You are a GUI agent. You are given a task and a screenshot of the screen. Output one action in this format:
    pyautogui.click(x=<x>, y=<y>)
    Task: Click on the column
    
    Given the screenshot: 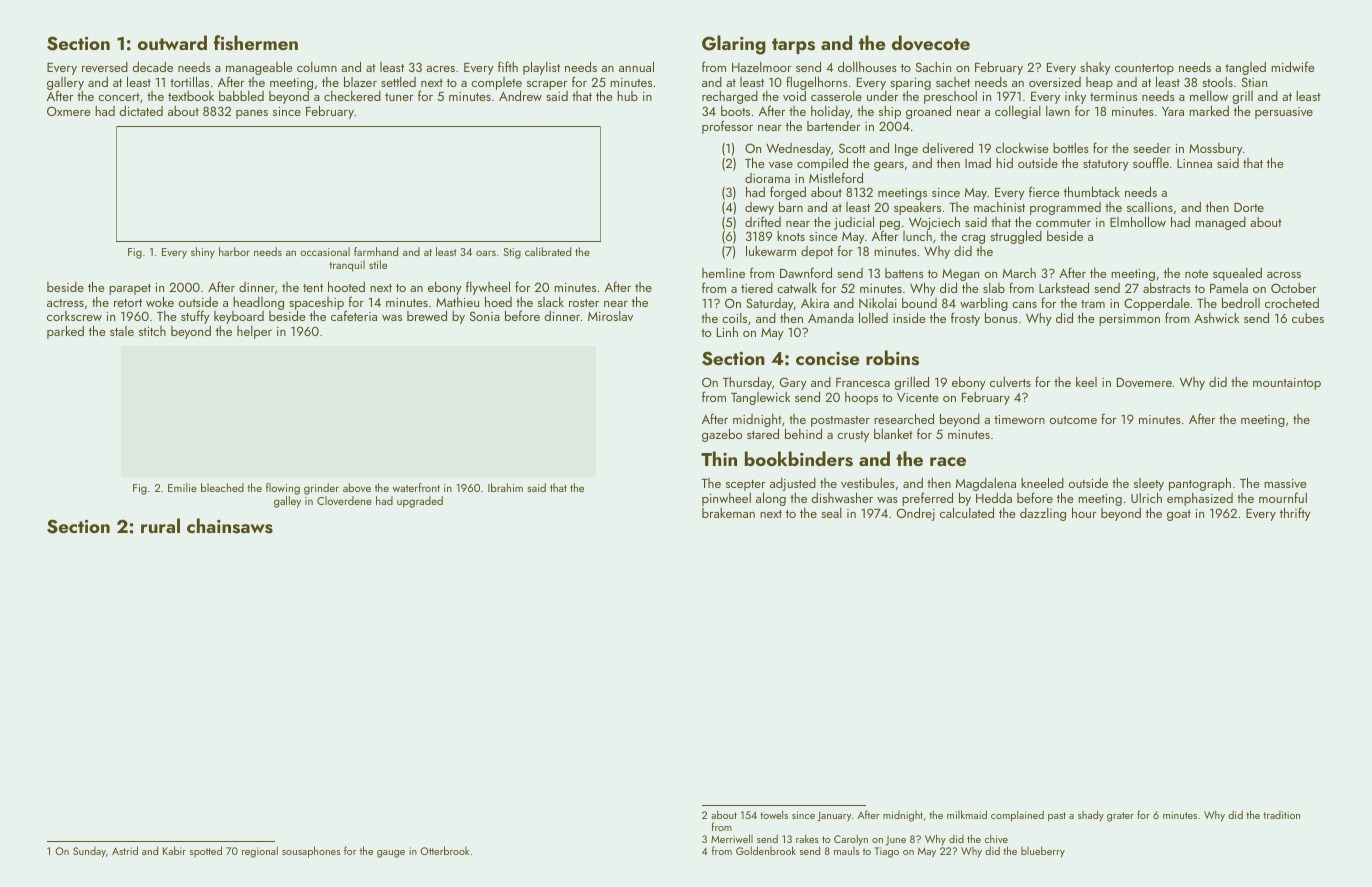 What is the action you would take?
    pyautogui.click(x=317, y=67)
